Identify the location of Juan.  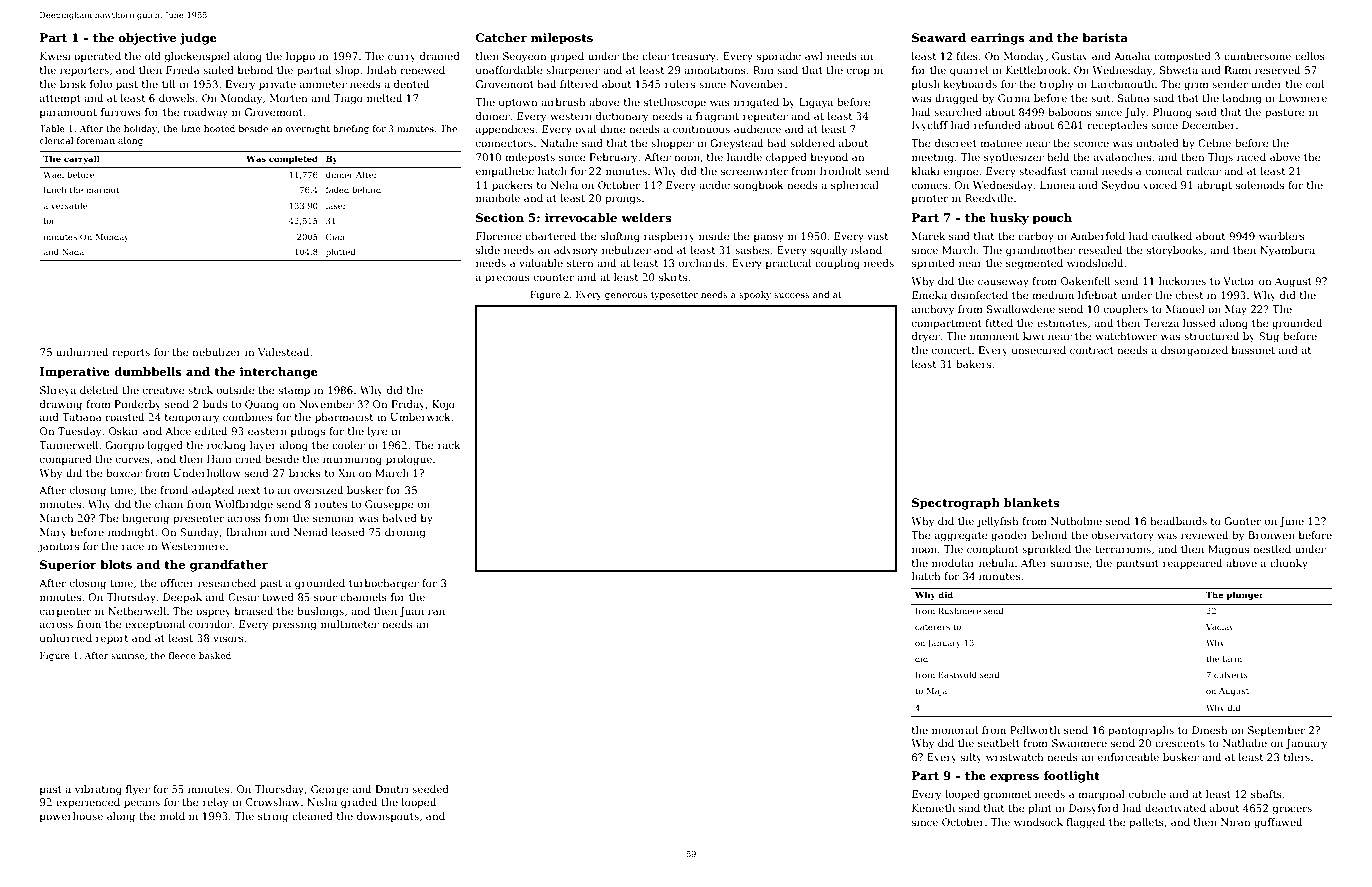
(412, 612).
